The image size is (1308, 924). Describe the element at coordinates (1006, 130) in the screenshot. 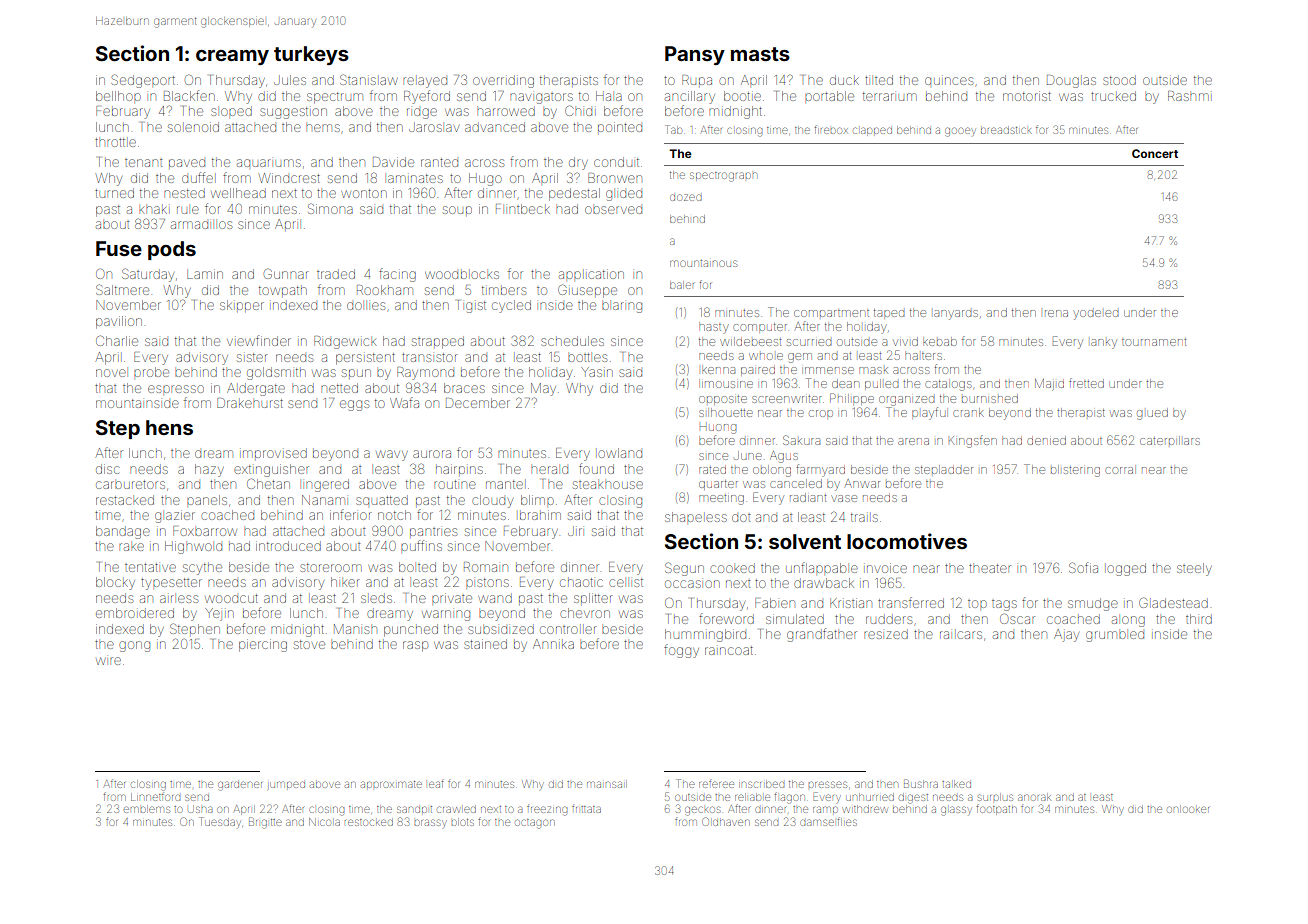

I see `breadstick` at that location.
